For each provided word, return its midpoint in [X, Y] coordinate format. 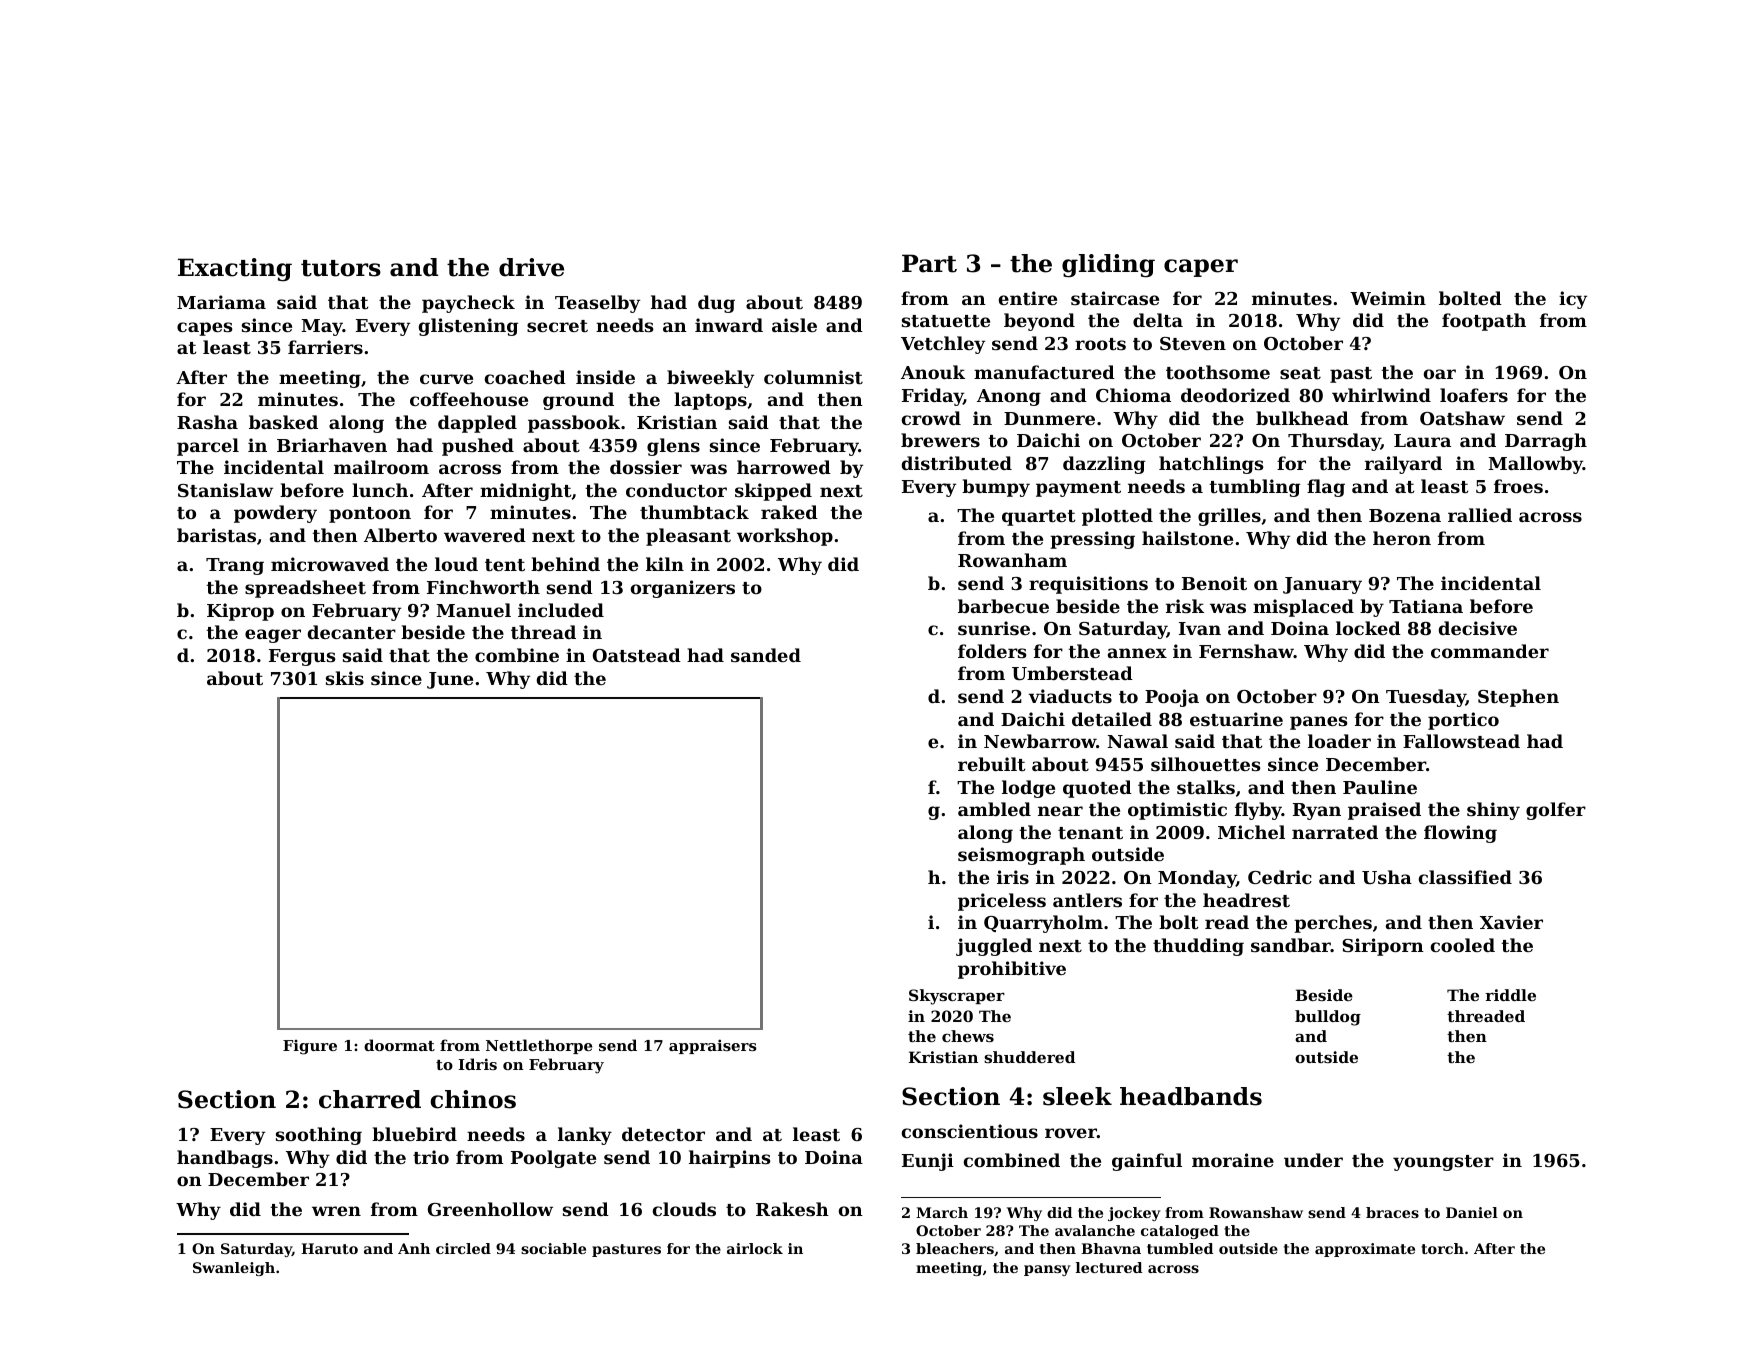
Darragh [1546, 442]
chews [968, 1036]
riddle [1510, 995]
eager [273, 636]
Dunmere [1049, 418]
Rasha [207, 422]
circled [463, 1248]
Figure [310, 1047]
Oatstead [637, 655]
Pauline [1380, 787]
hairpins [730, 1159]
